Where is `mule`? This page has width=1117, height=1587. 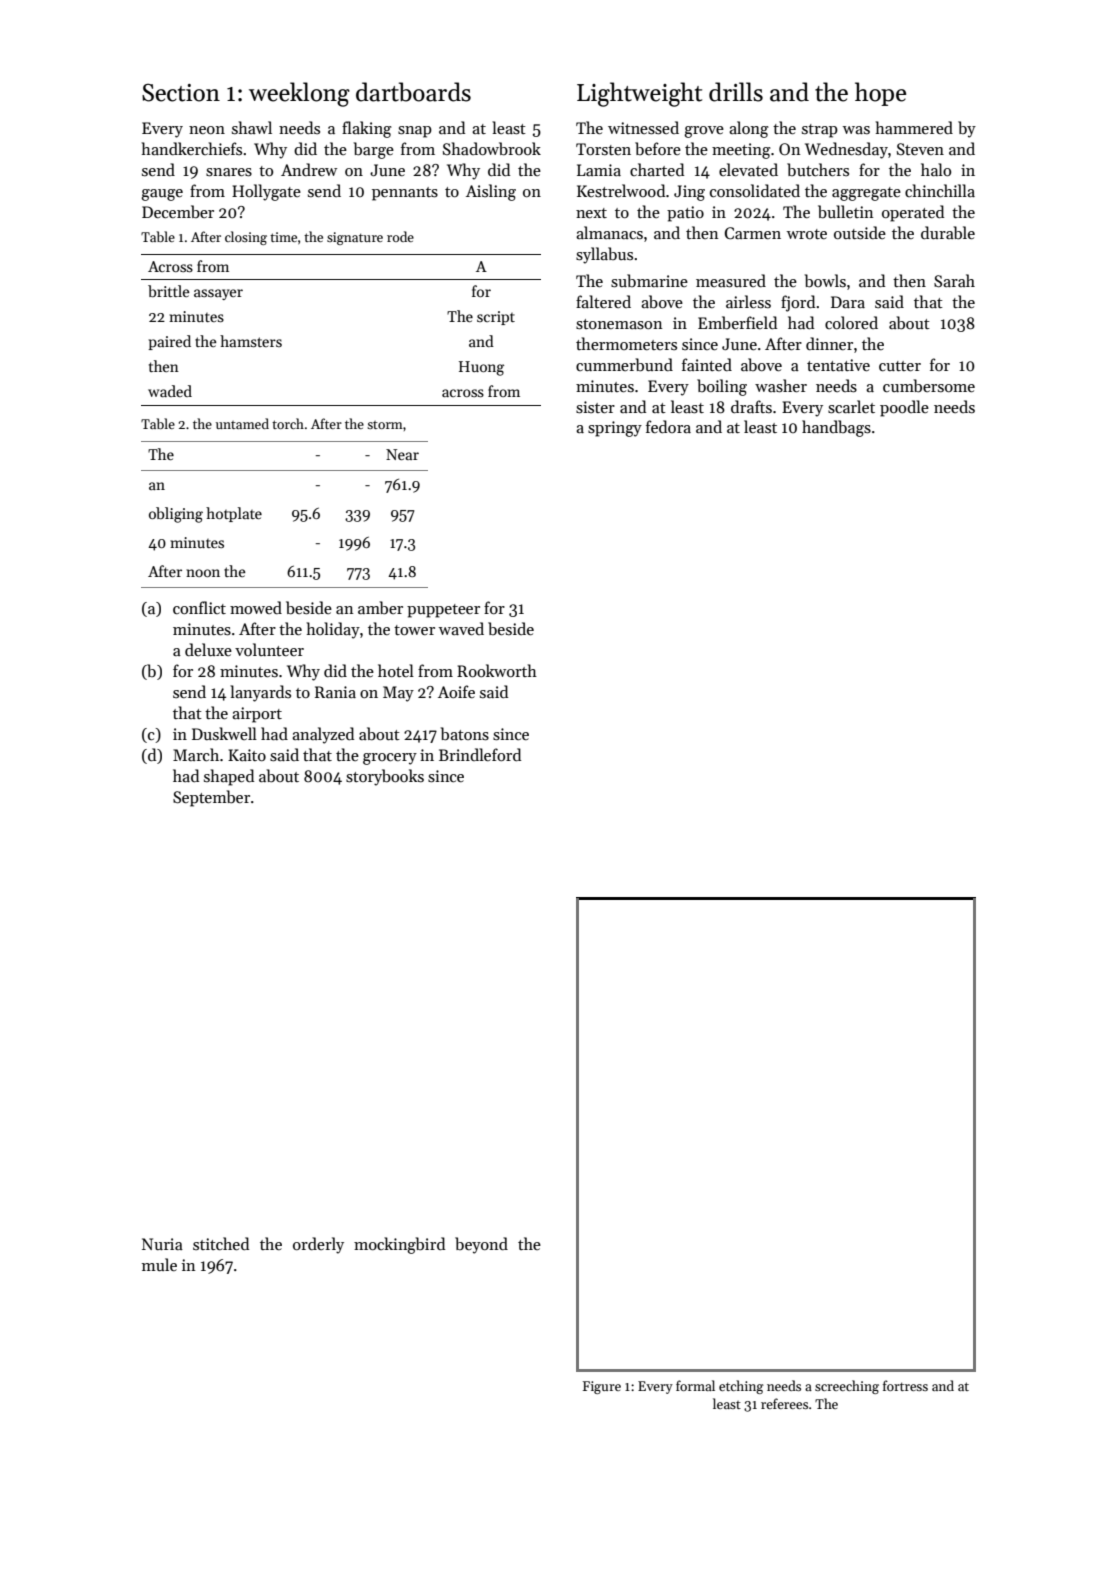 mule is located at coordinates (159, 1264).
